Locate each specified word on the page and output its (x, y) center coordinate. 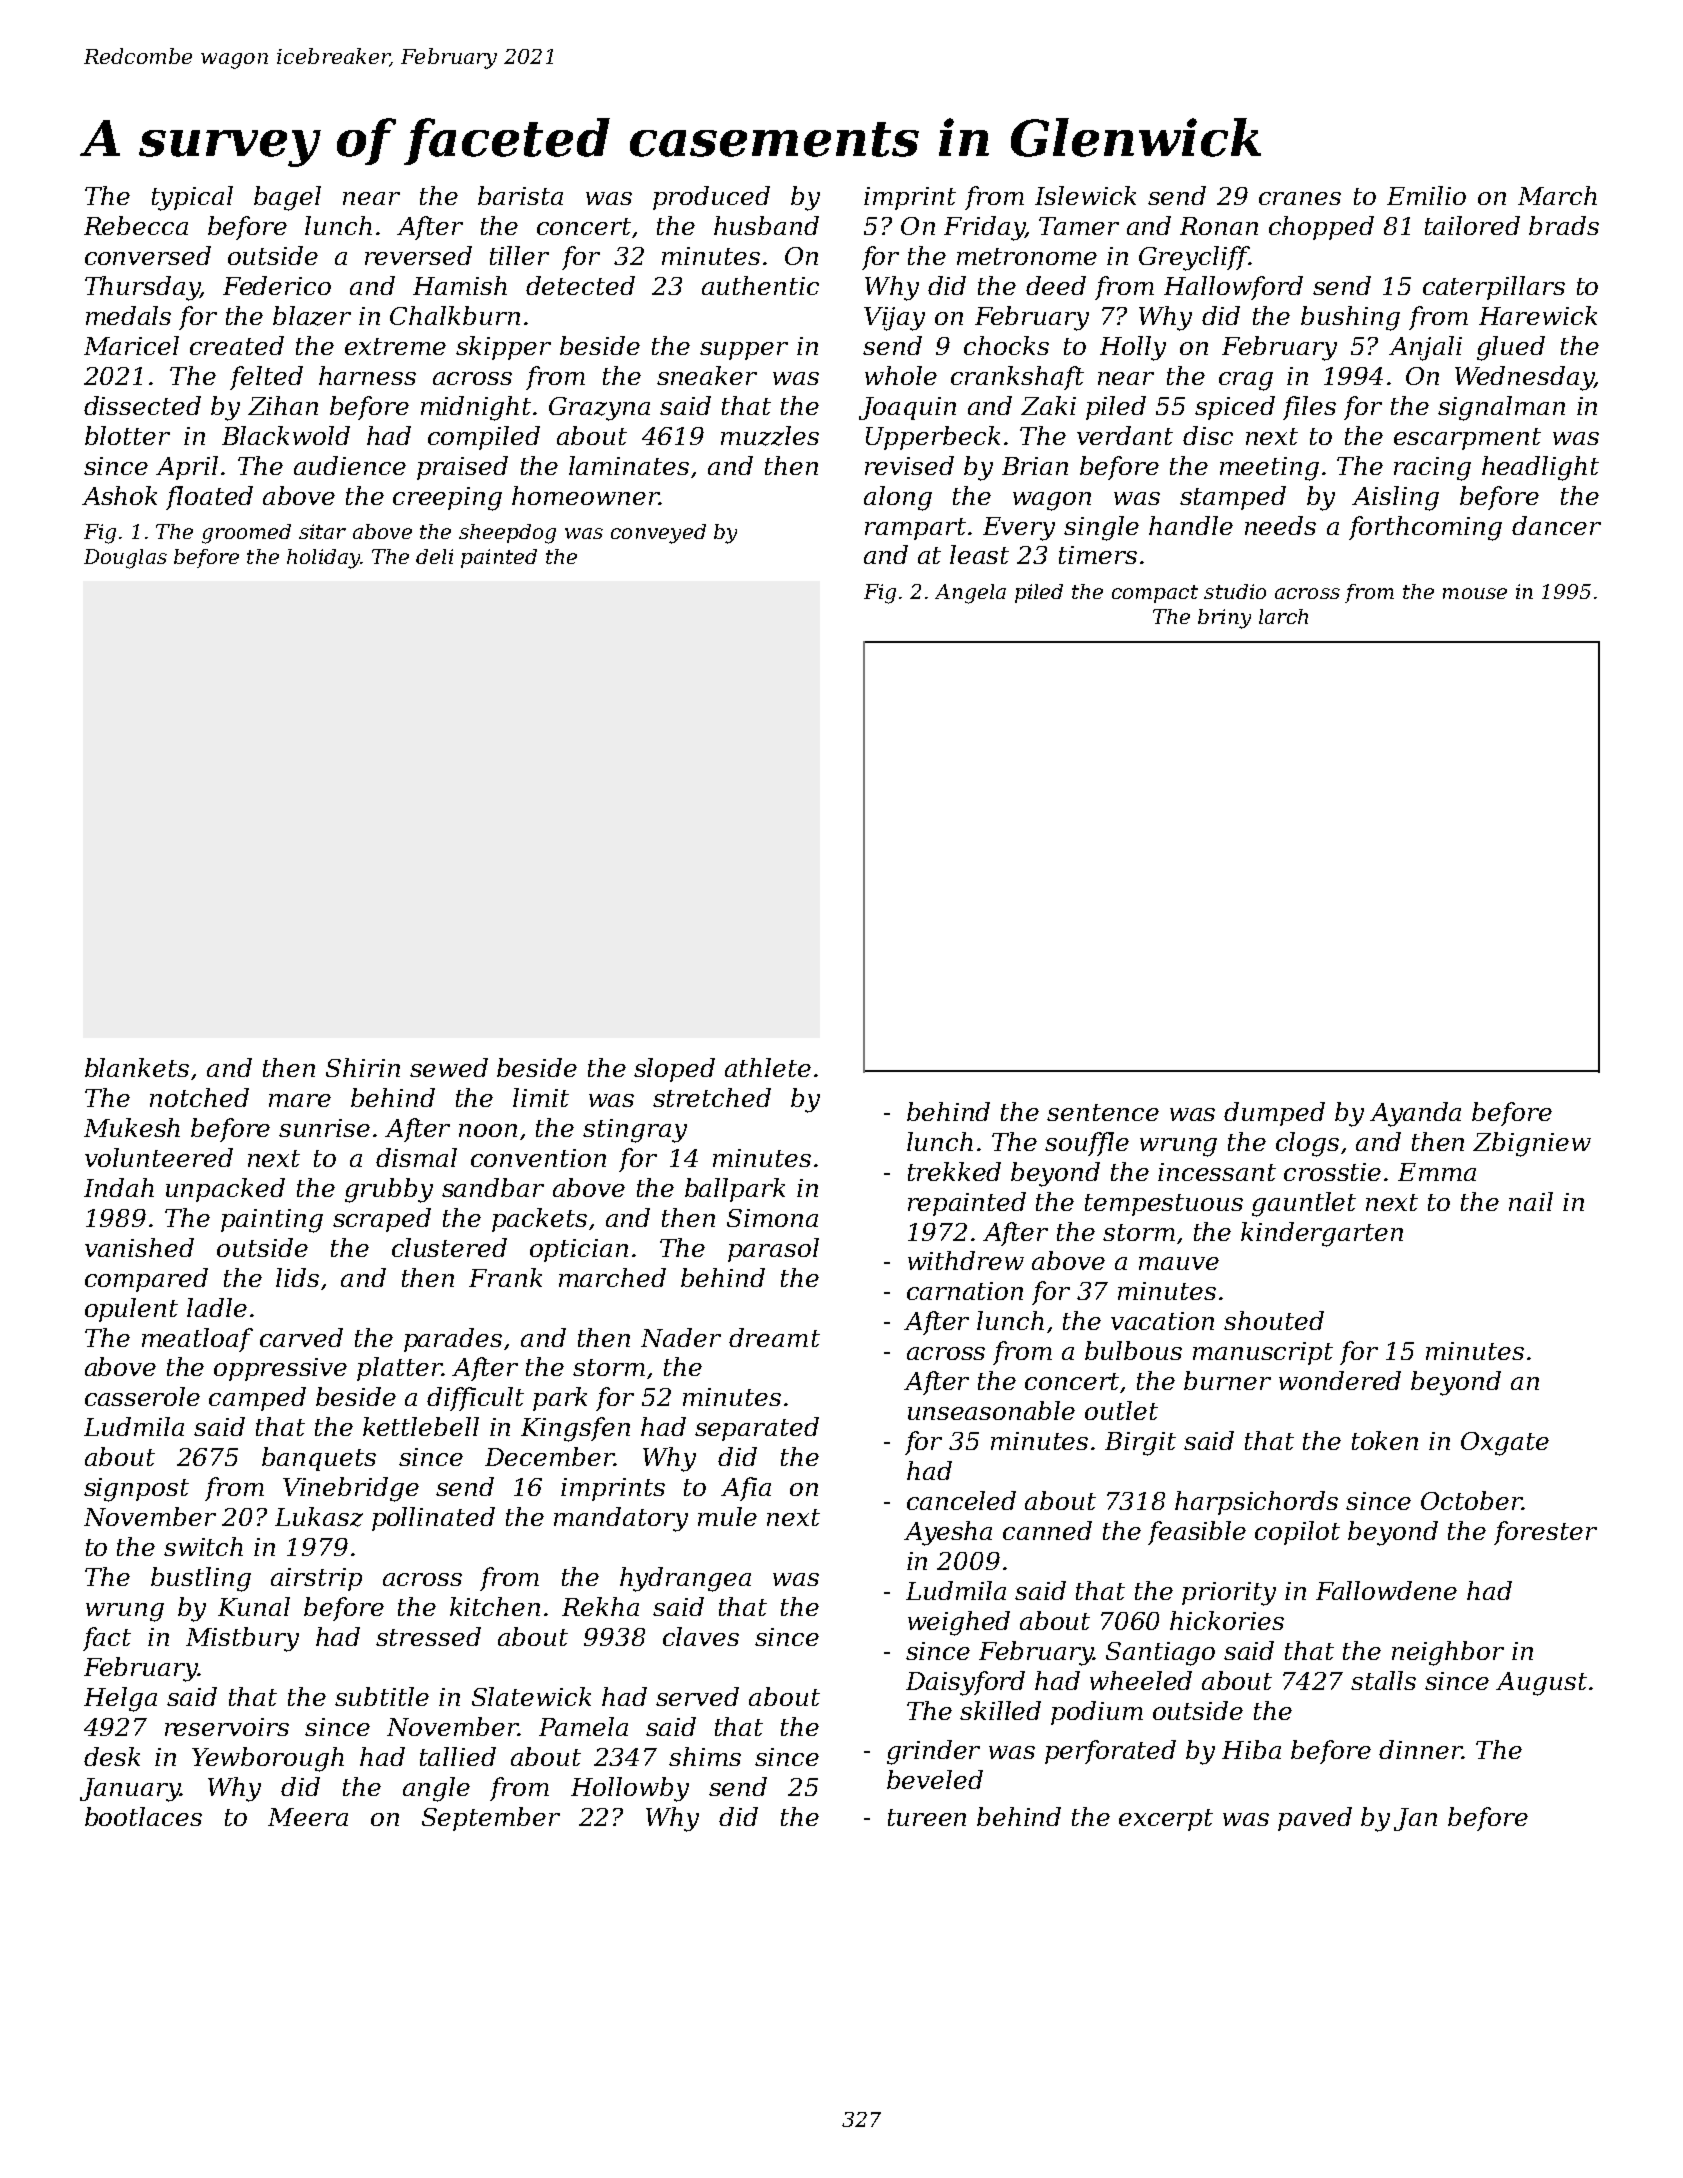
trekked (954, 1171)
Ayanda (1415, 1114)
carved (301, 1337)
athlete (768, 1067)
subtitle (382, 1696)
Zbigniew (1532, 1144)
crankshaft (1017, 378)
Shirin (363, 1067)
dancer (1556, 525)
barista (520, 195)
